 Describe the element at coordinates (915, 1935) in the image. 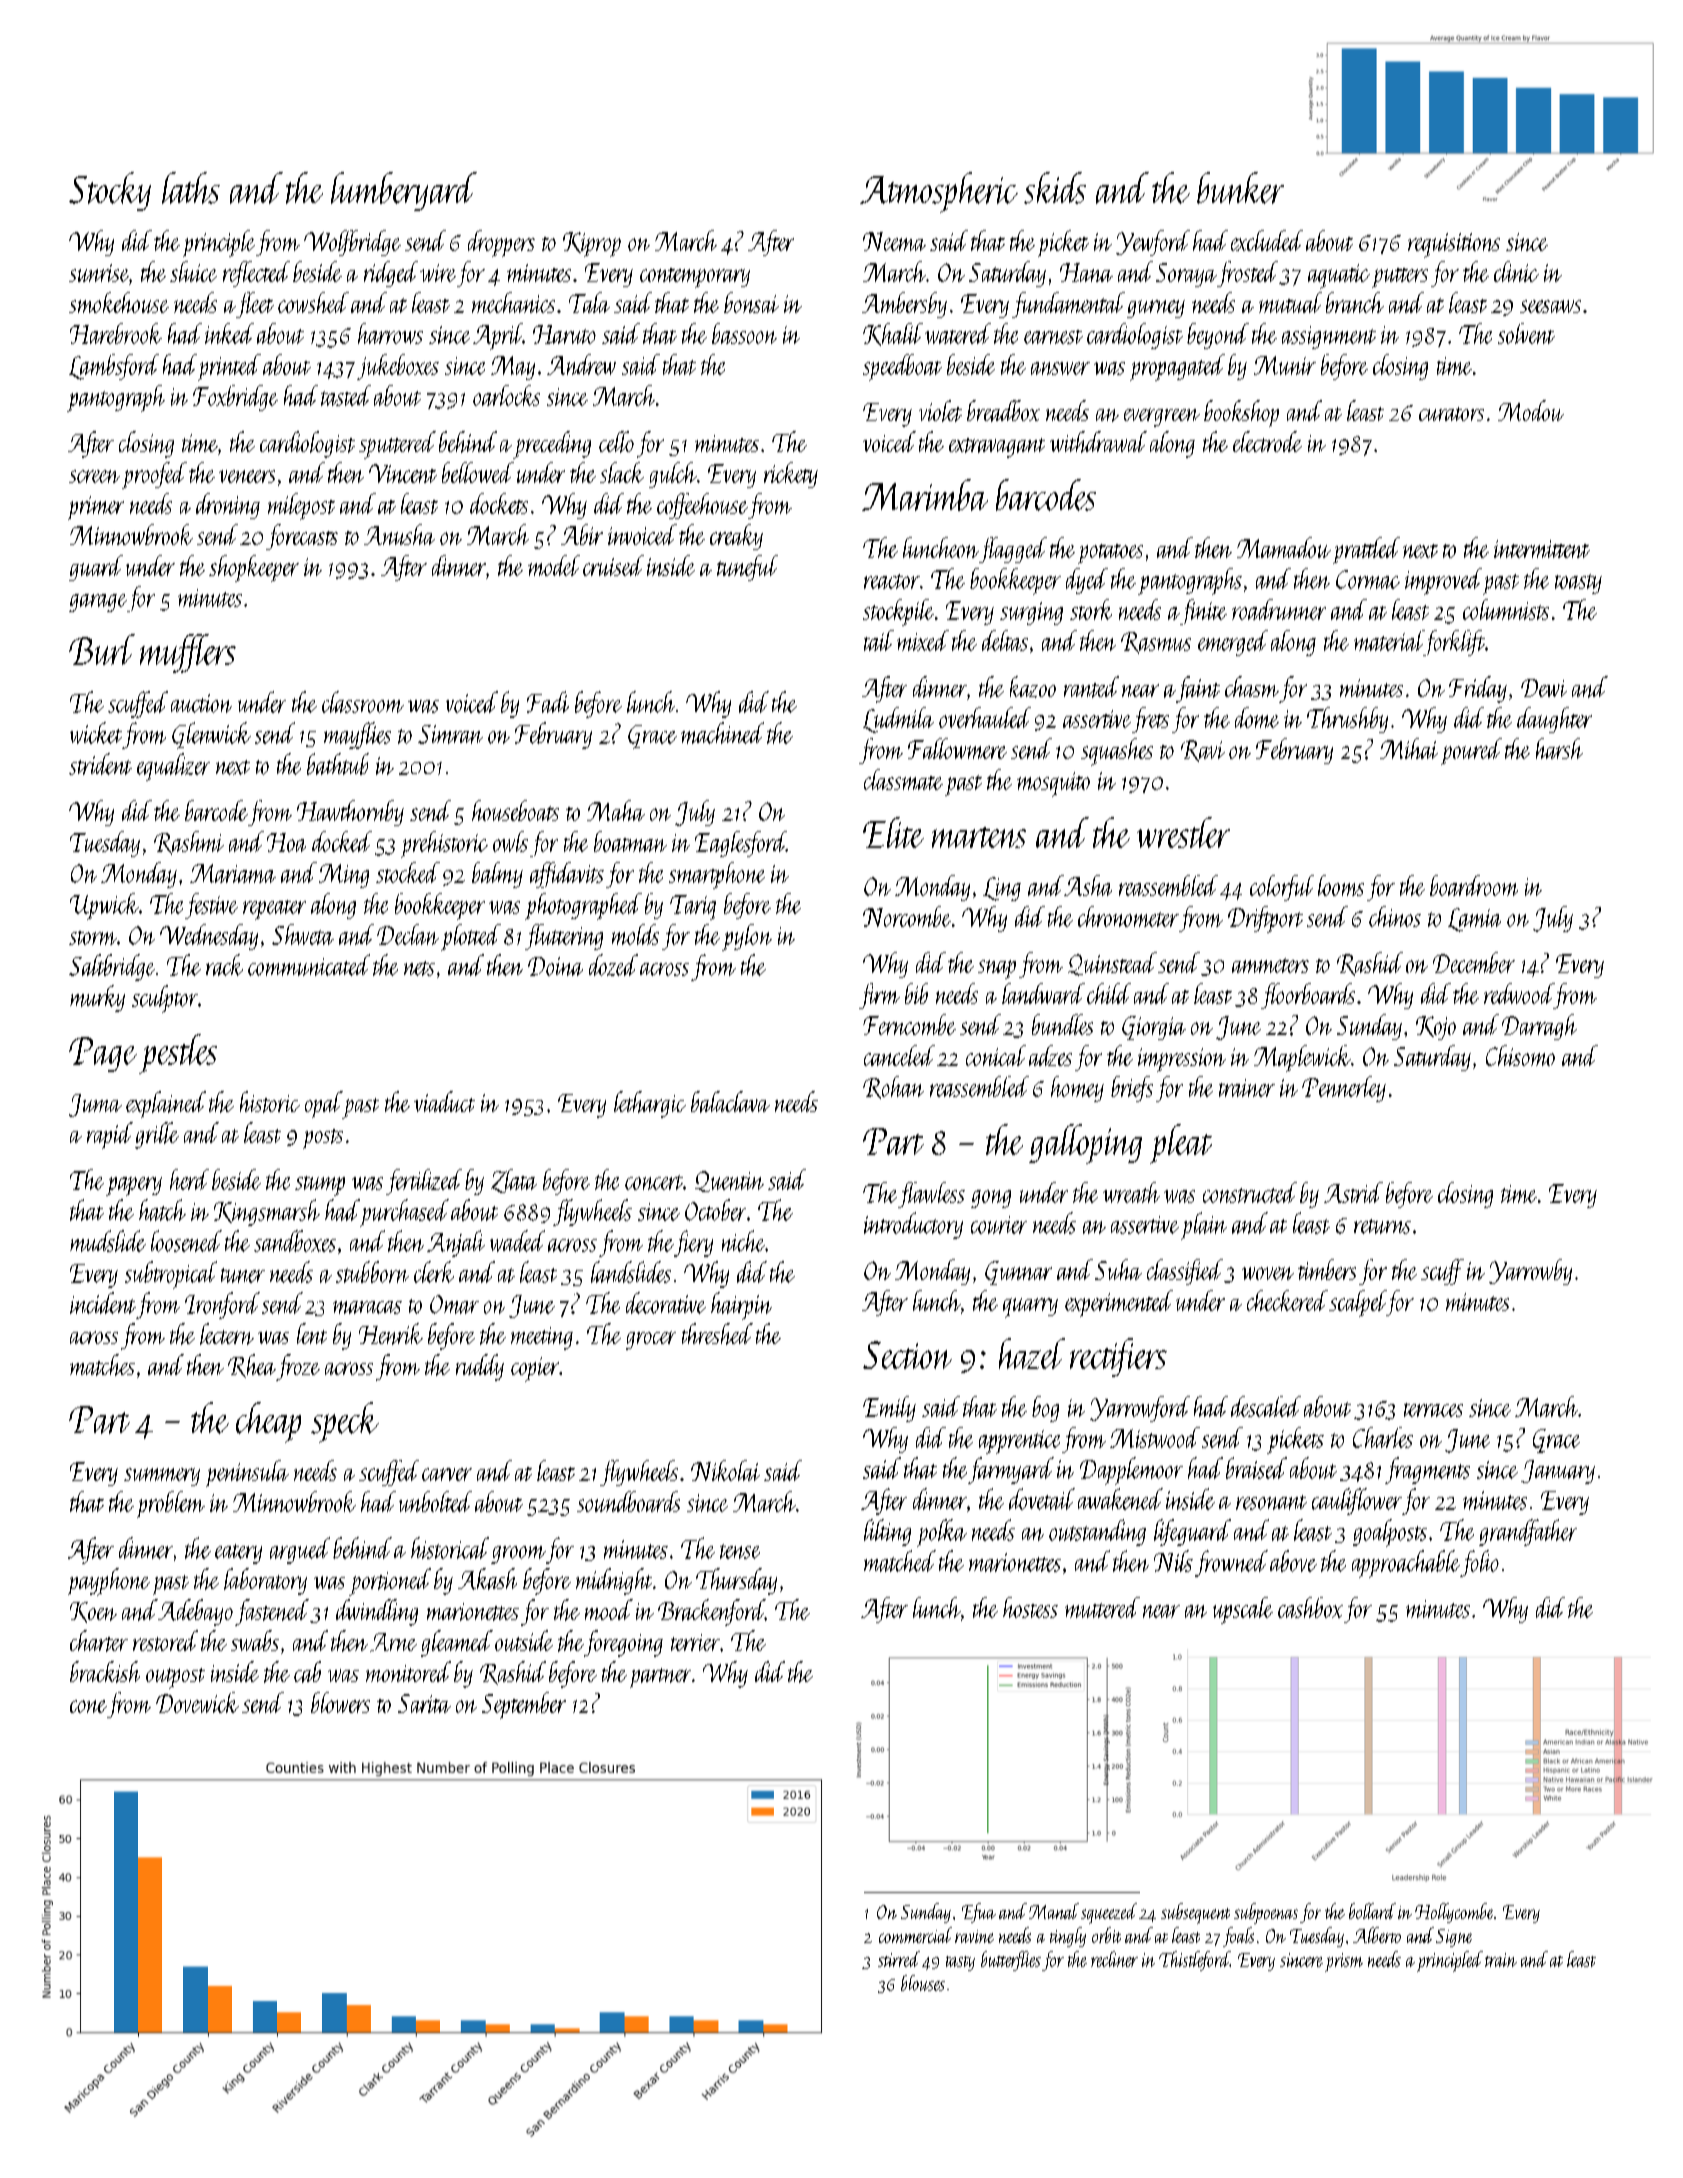

I see `commercial` at that location.
